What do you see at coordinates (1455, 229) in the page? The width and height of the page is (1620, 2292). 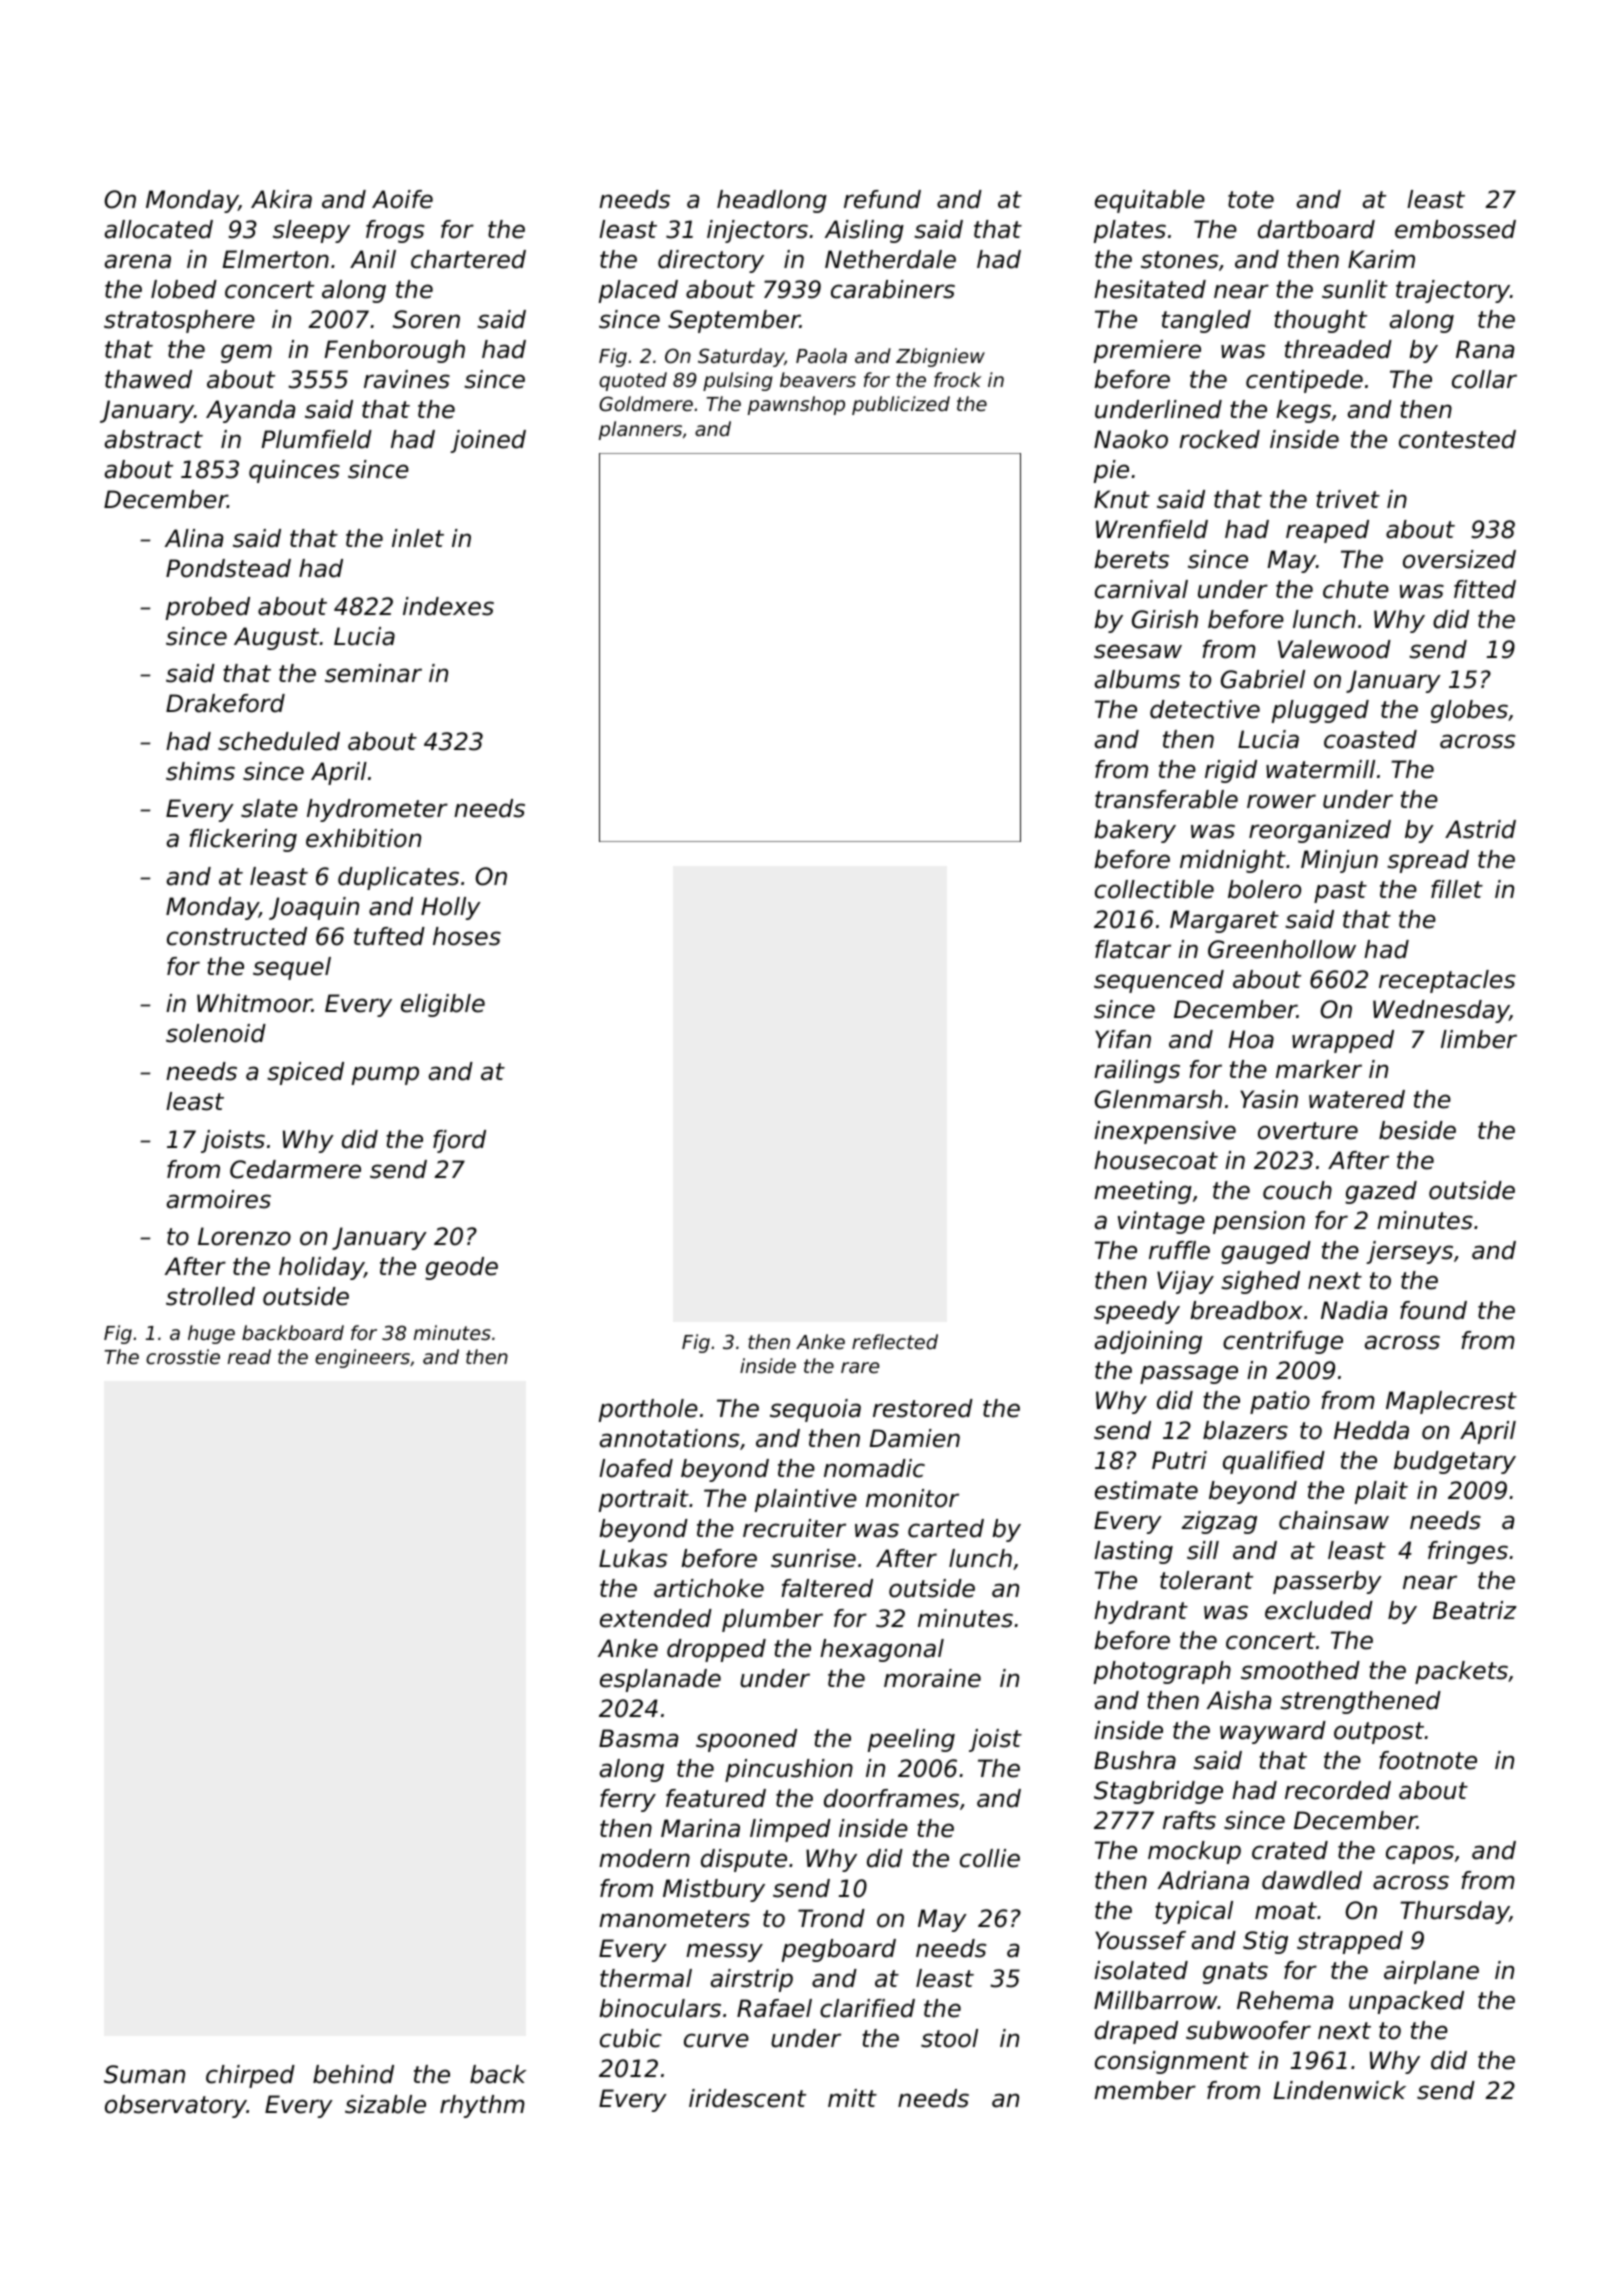 I see `embossed` at bounding box center [1455, 229].
